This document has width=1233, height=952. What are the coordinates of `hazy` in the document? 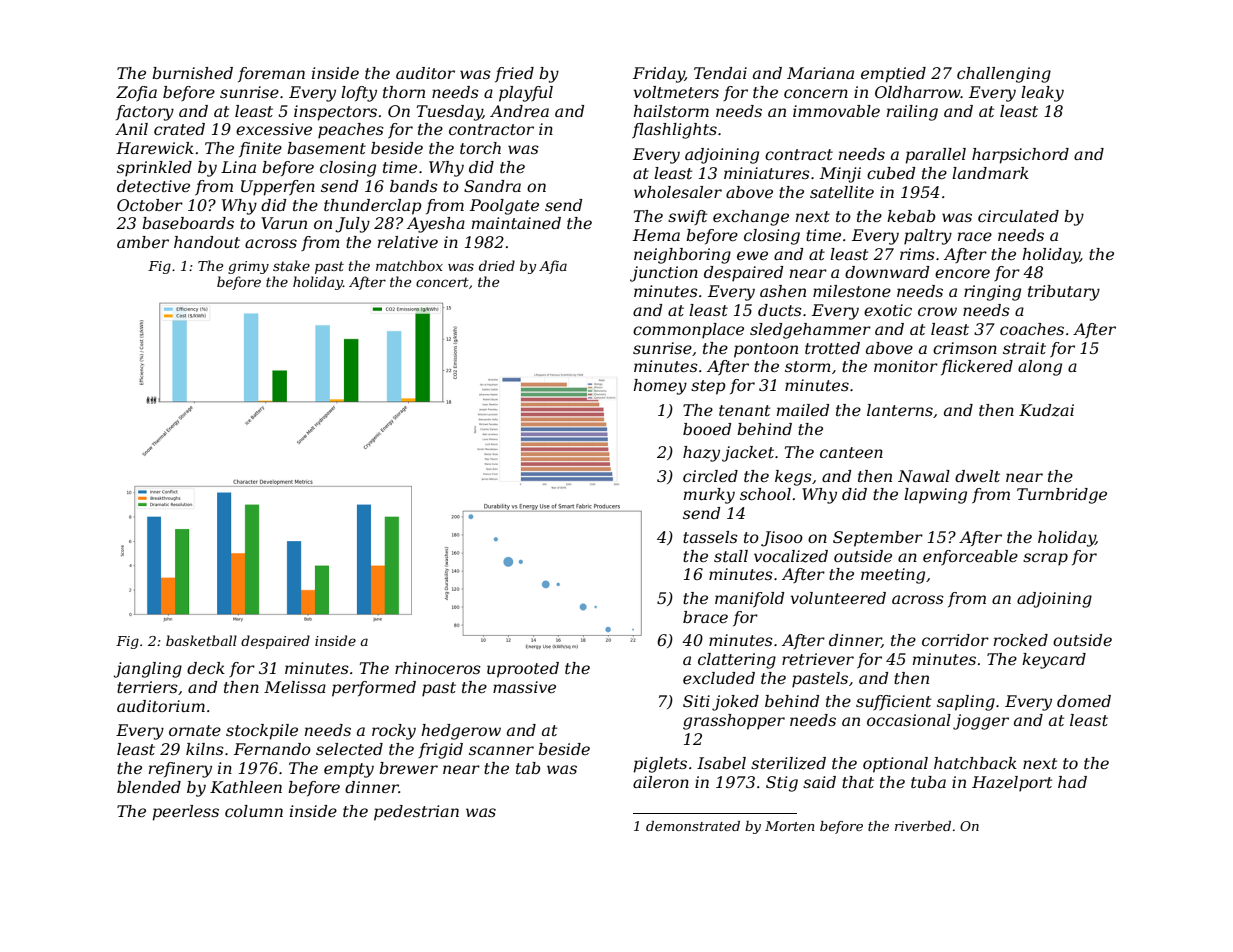 It's located at (701, 454).
